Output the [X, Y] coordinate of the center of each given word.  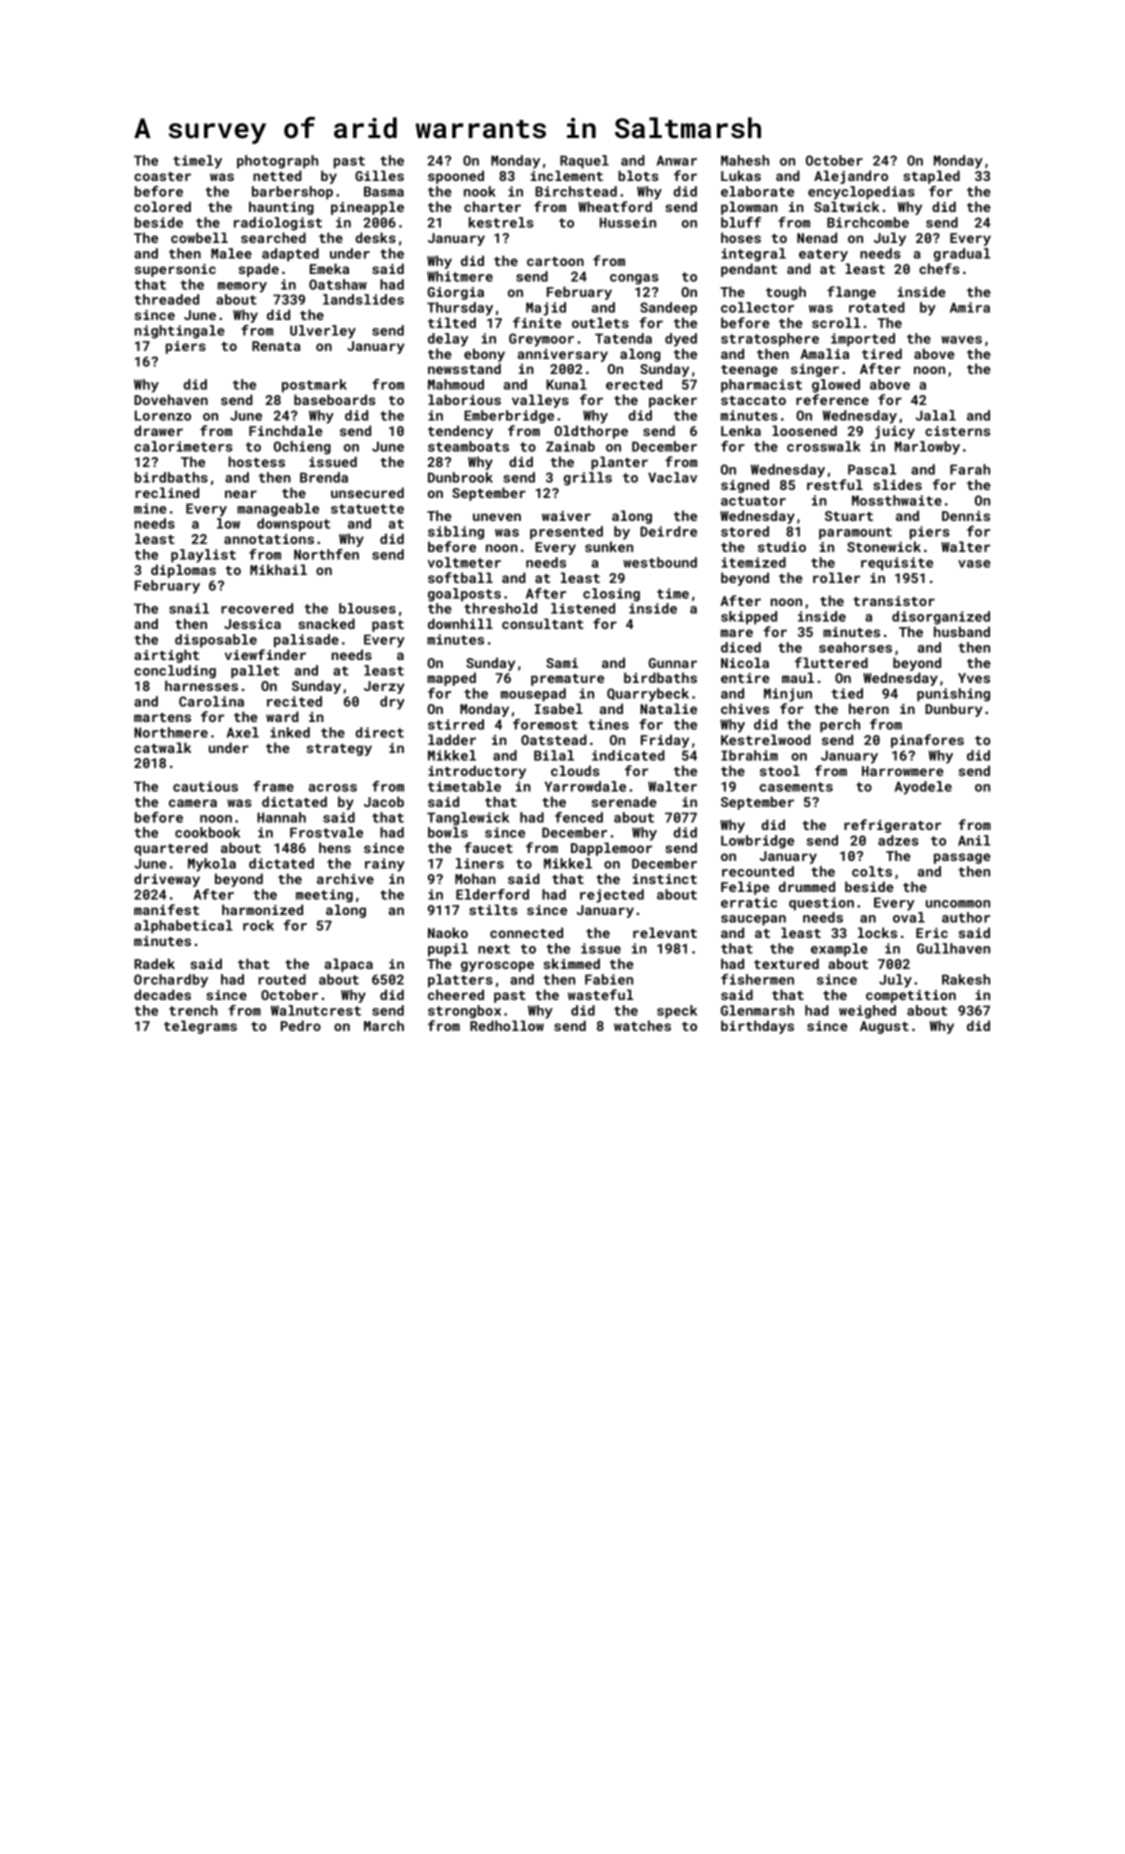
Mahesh [745, 160]
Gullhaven [953, 948]
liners [480, 863]
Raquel [584, 162]
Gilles [379, 175]
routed [282, 979]
